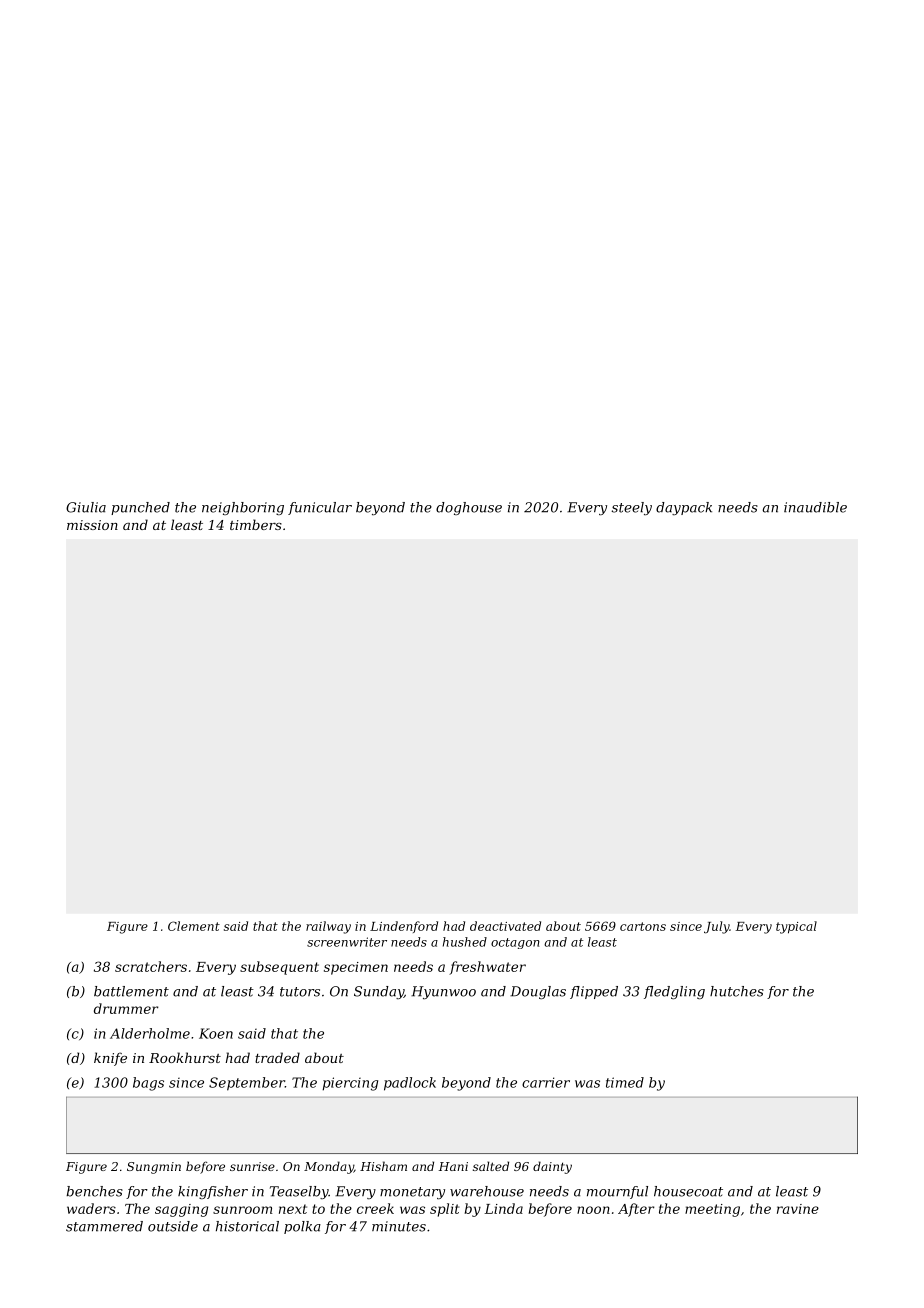 This screenshot has width=924, height=1308. I want to click on Lindenford, so click(404, 927).
